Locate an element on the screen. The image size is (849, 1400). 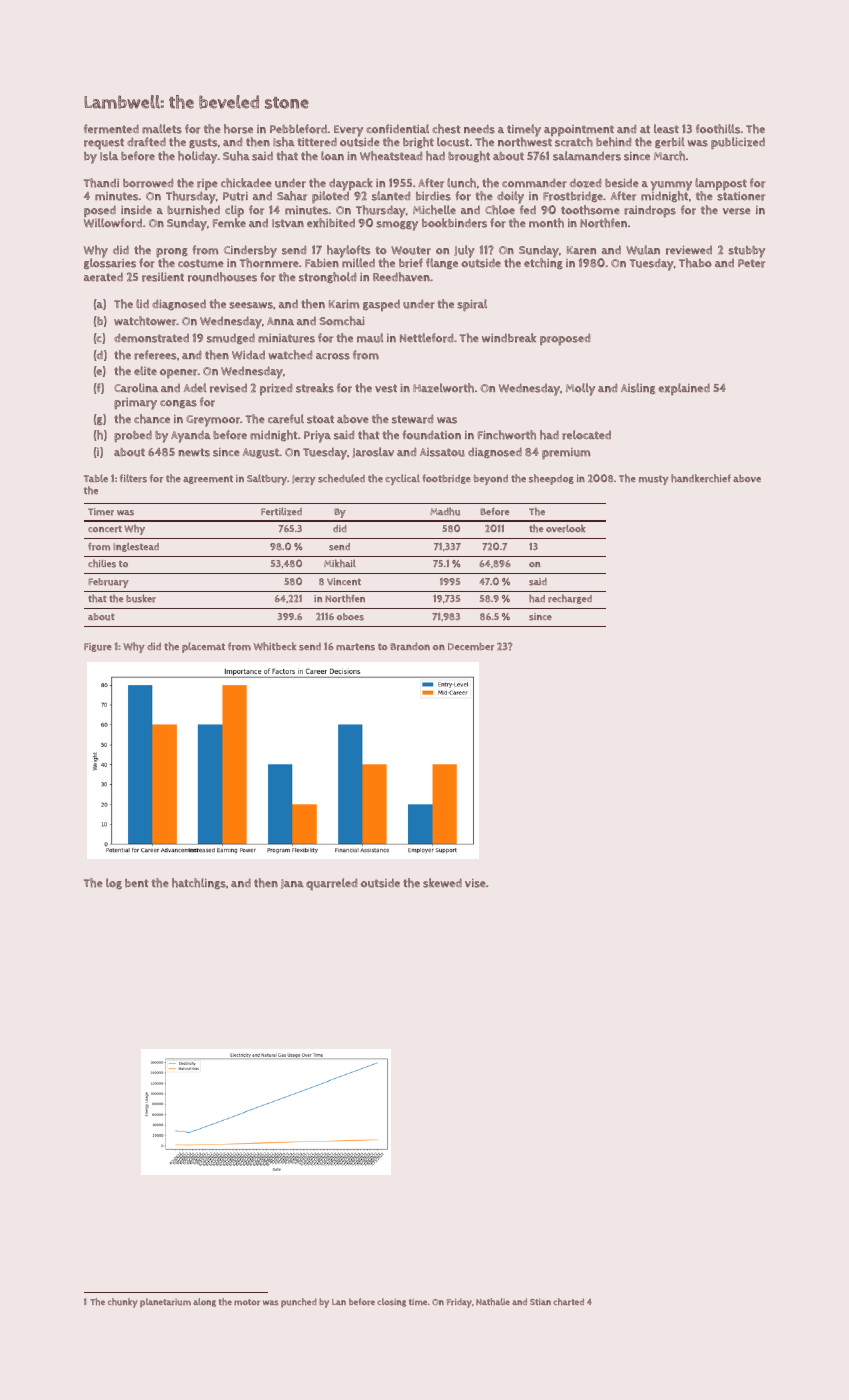
Nathalie is located at coordinates (493, 1302).
